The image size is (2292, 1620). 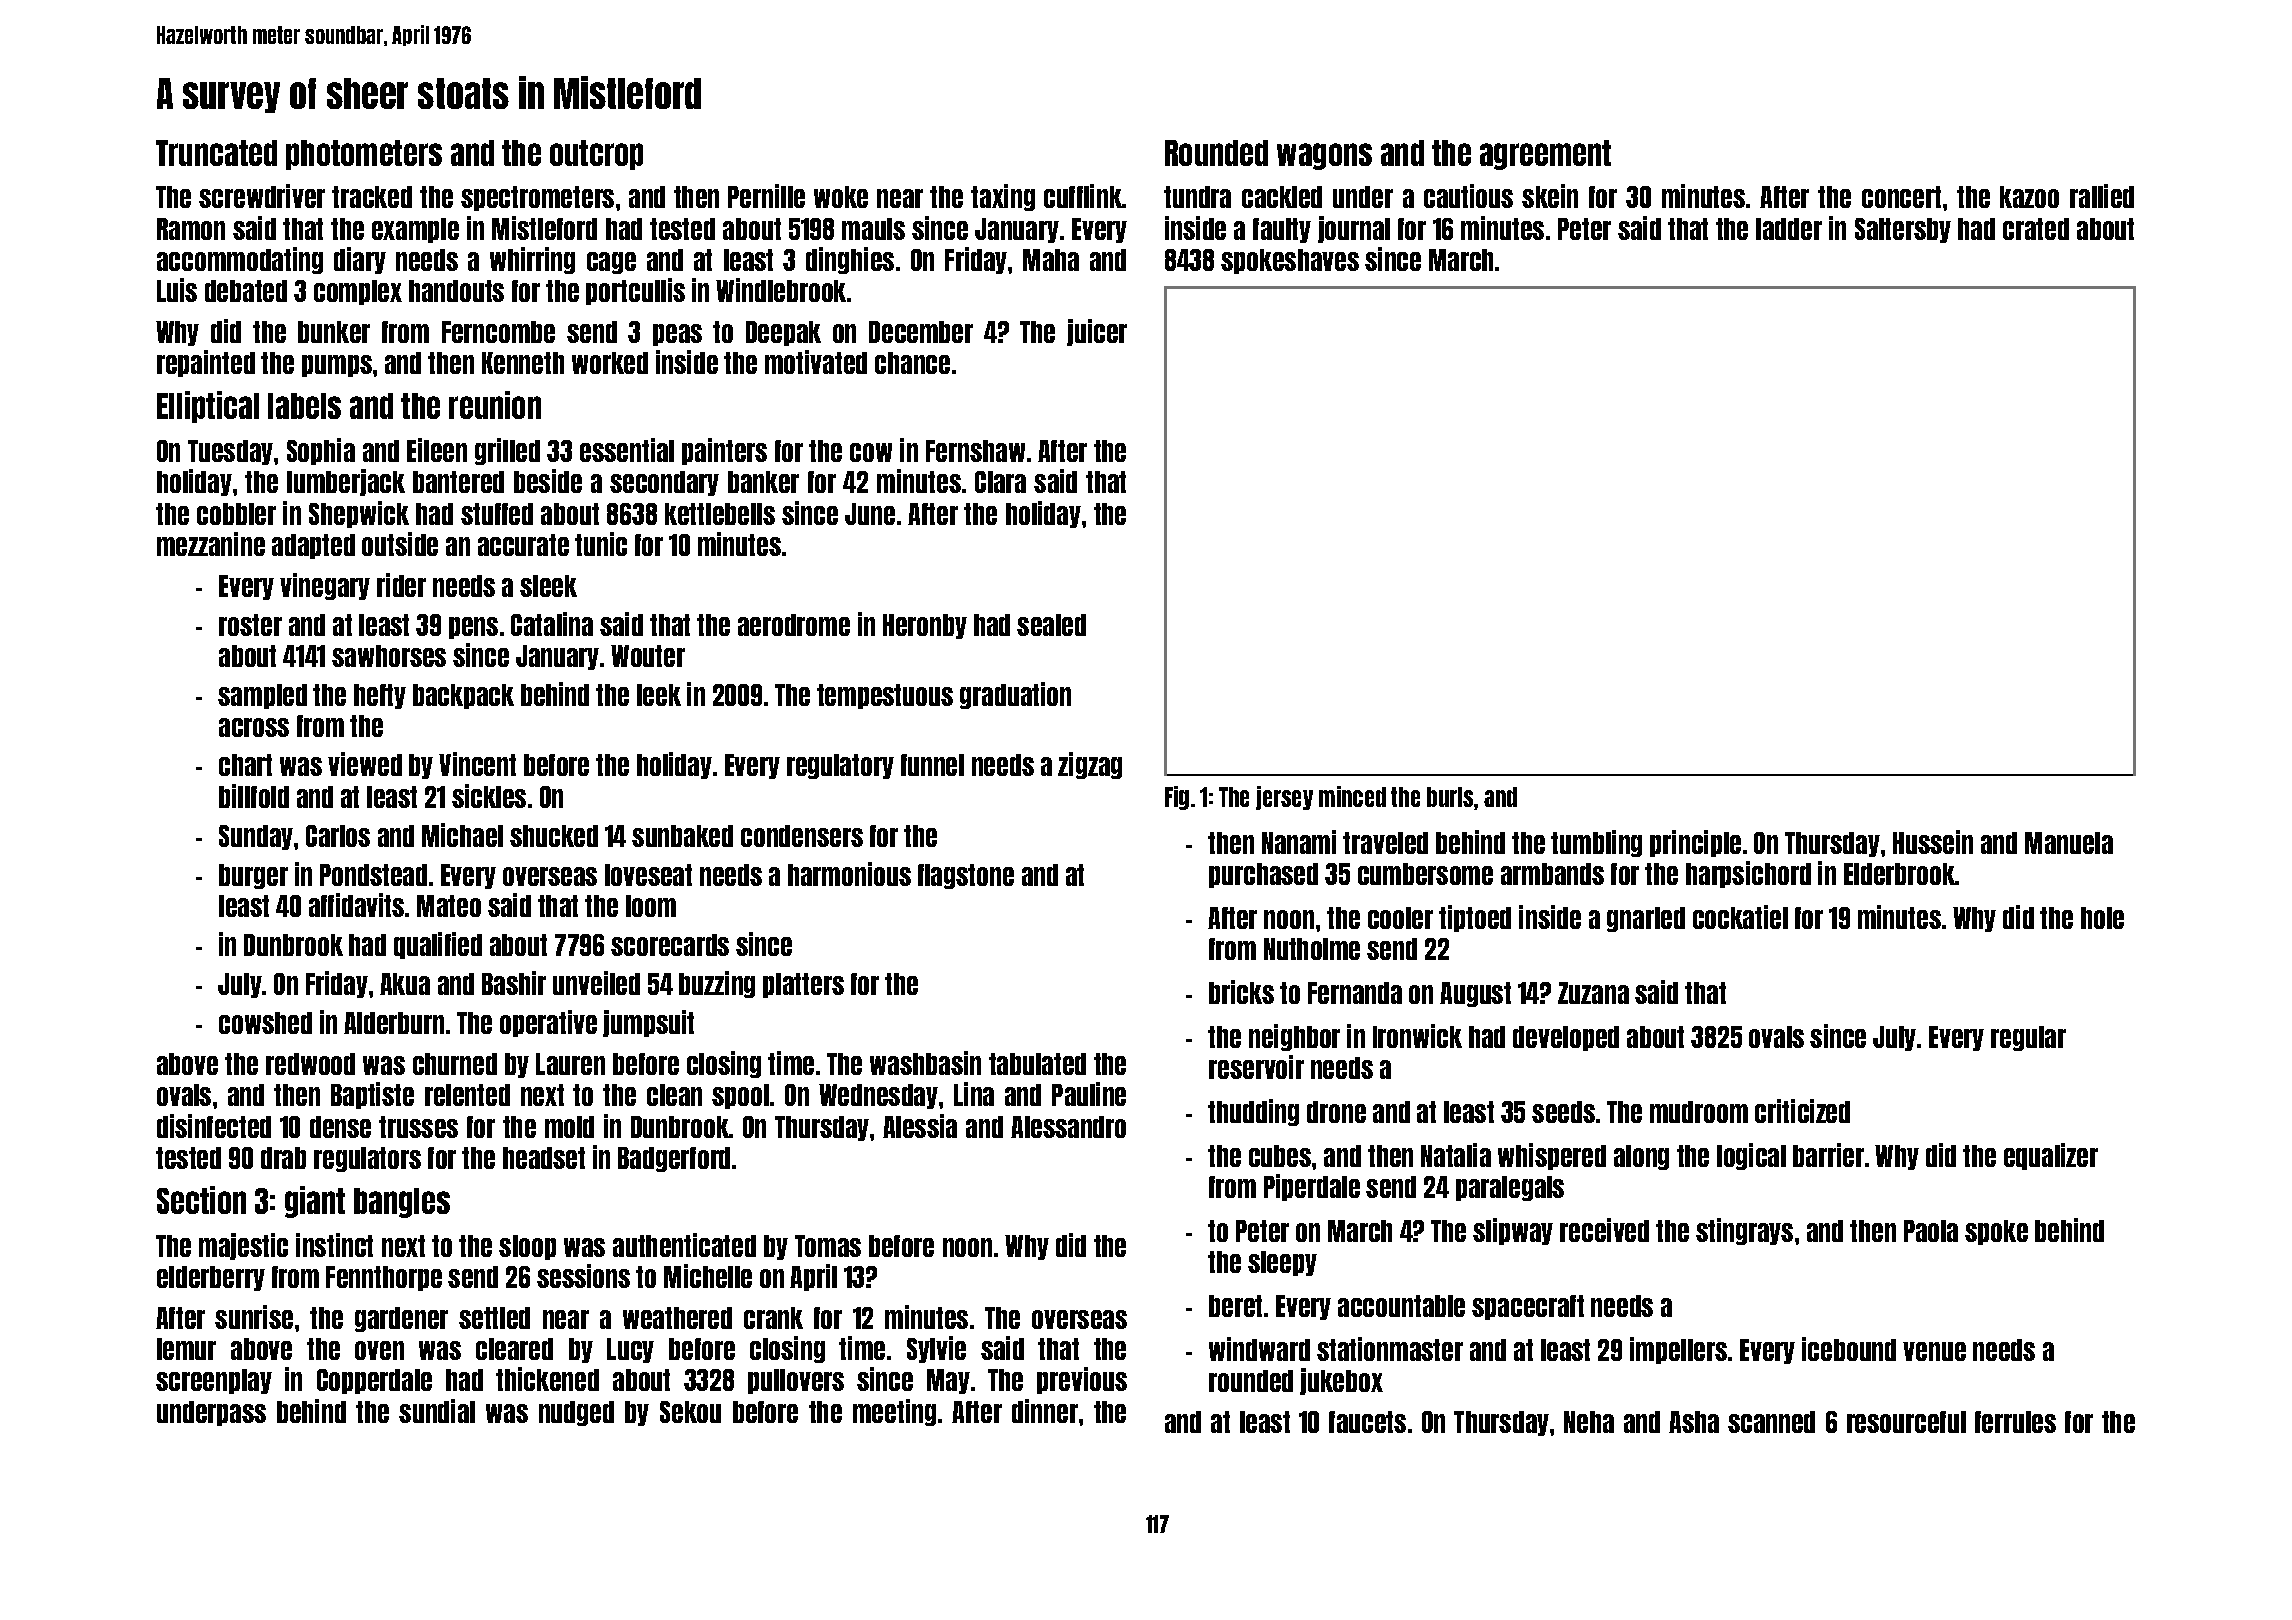 I want to click on Hussein, so click(x=1933, y=842).
